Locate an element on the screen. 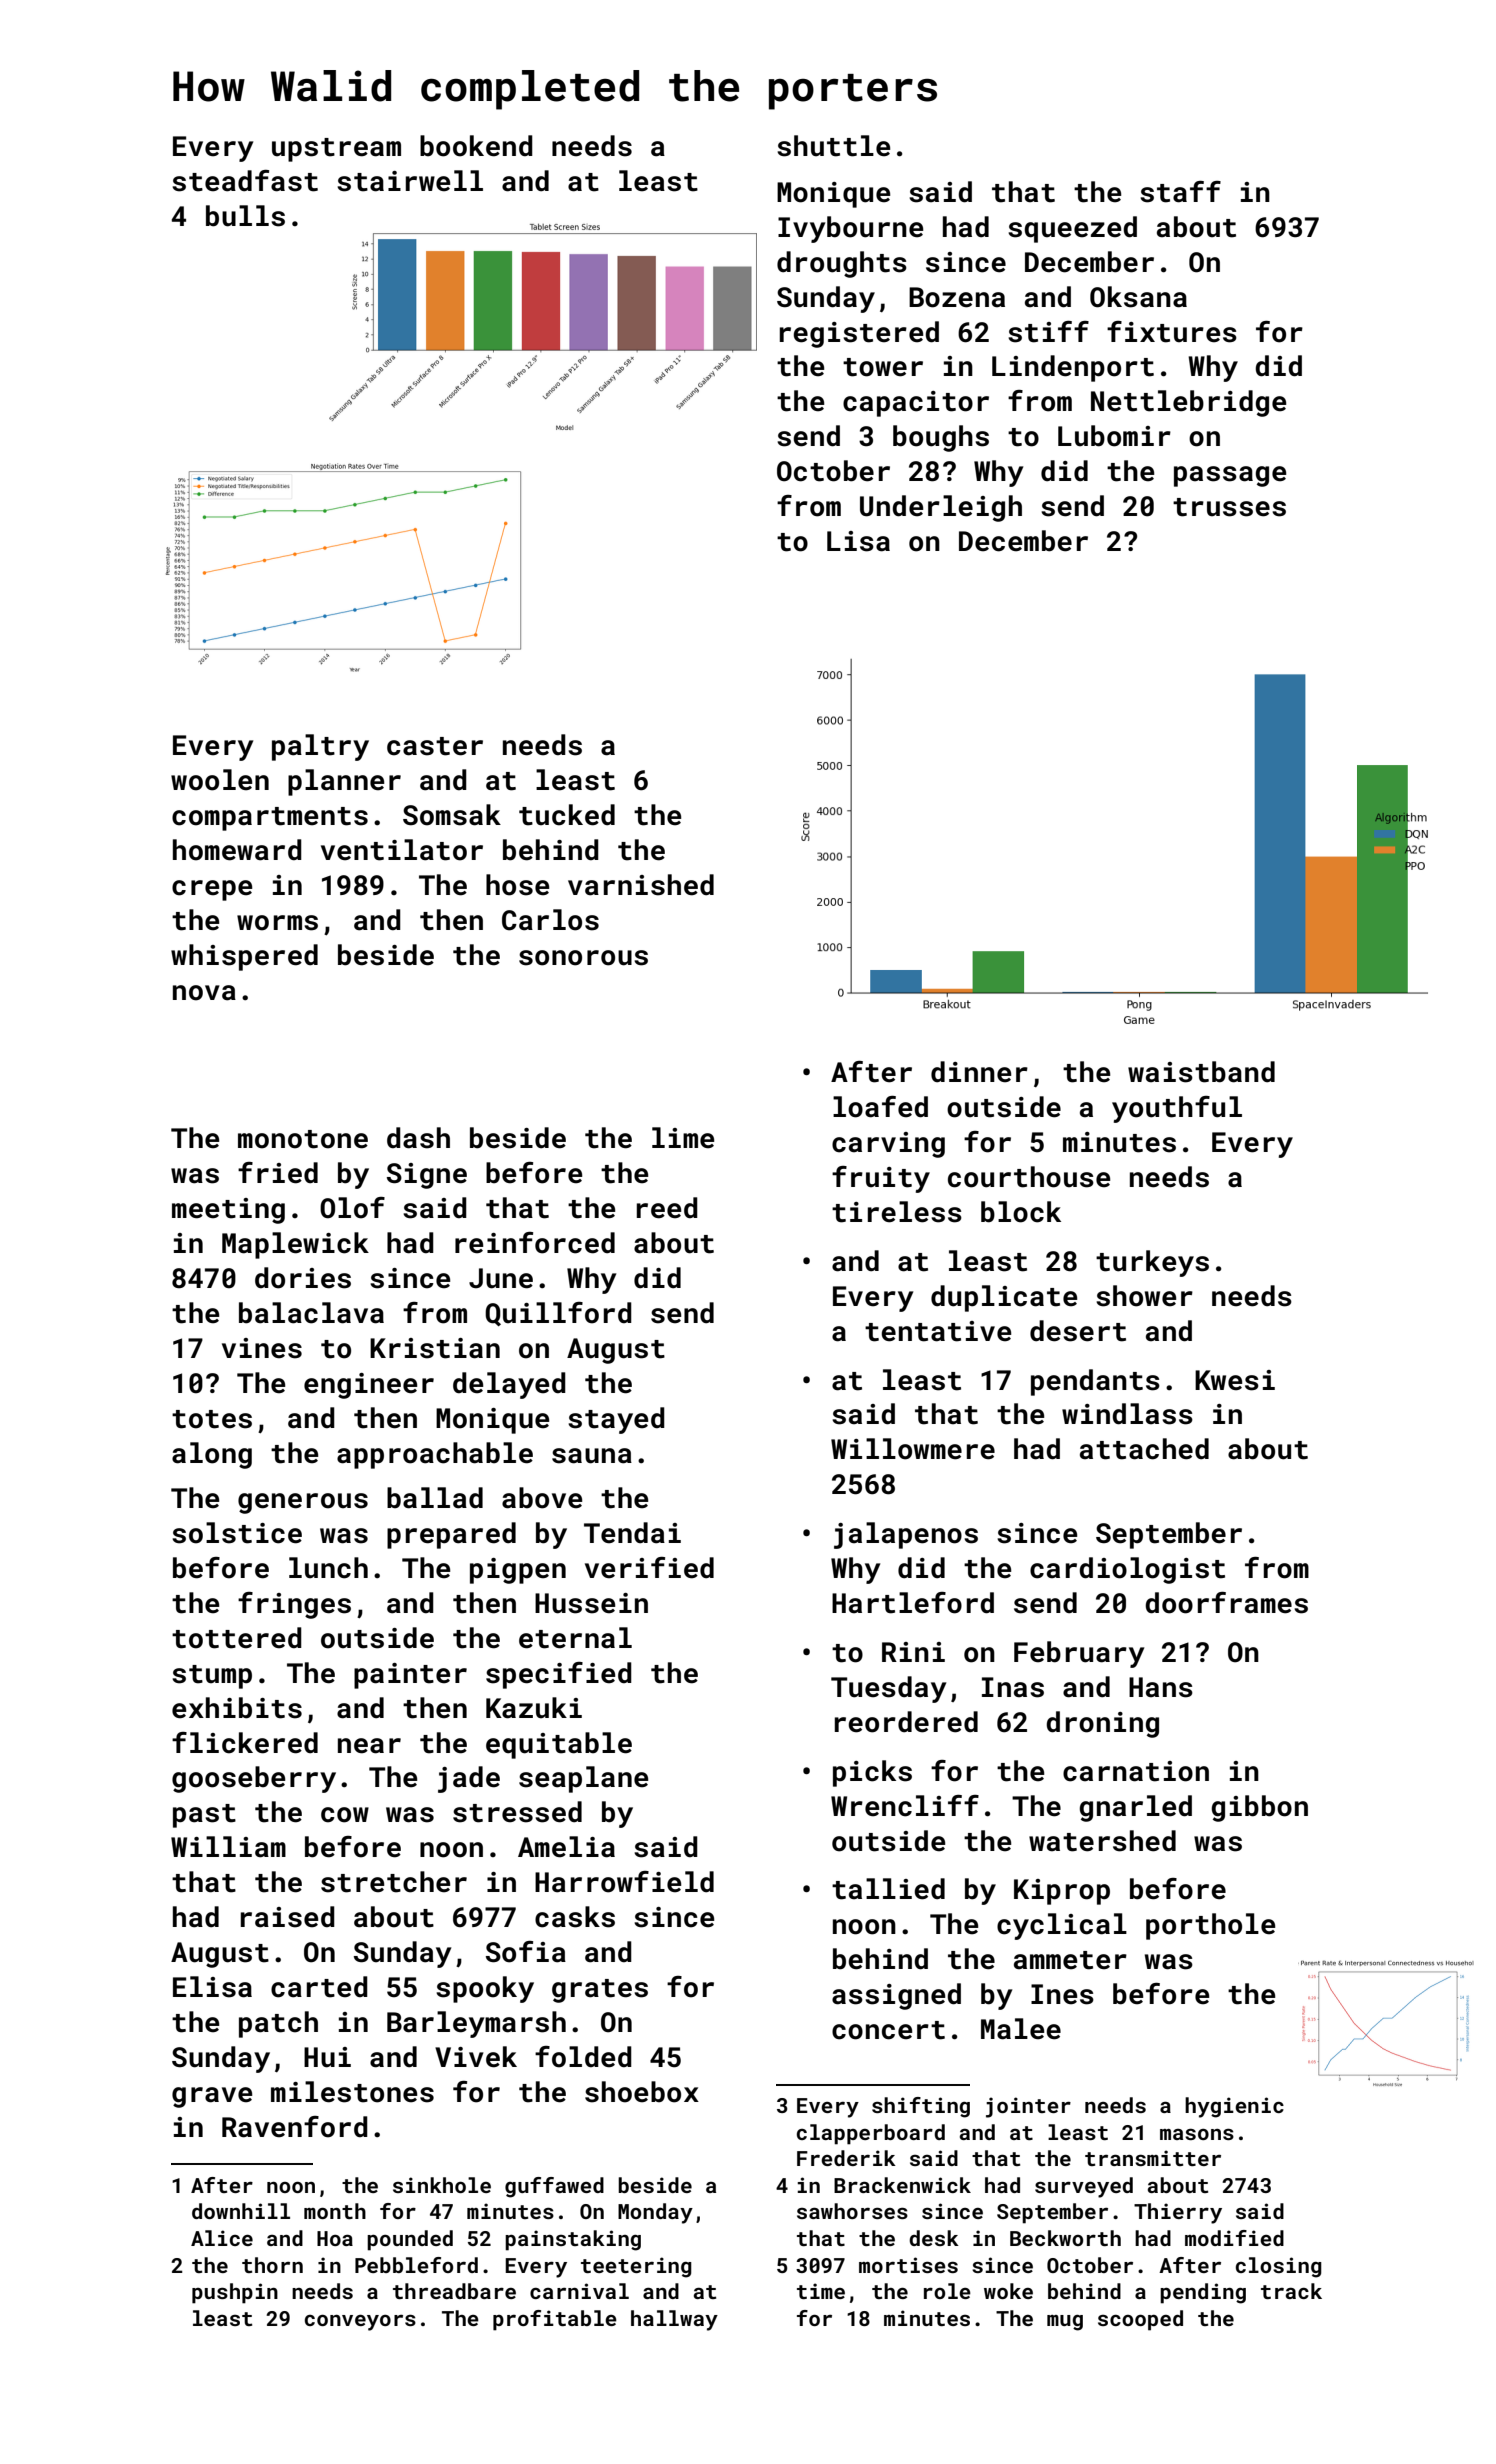 The height and width of the screenshot is (2464, 1496). dinner is located at coordinates (979, 1072).
